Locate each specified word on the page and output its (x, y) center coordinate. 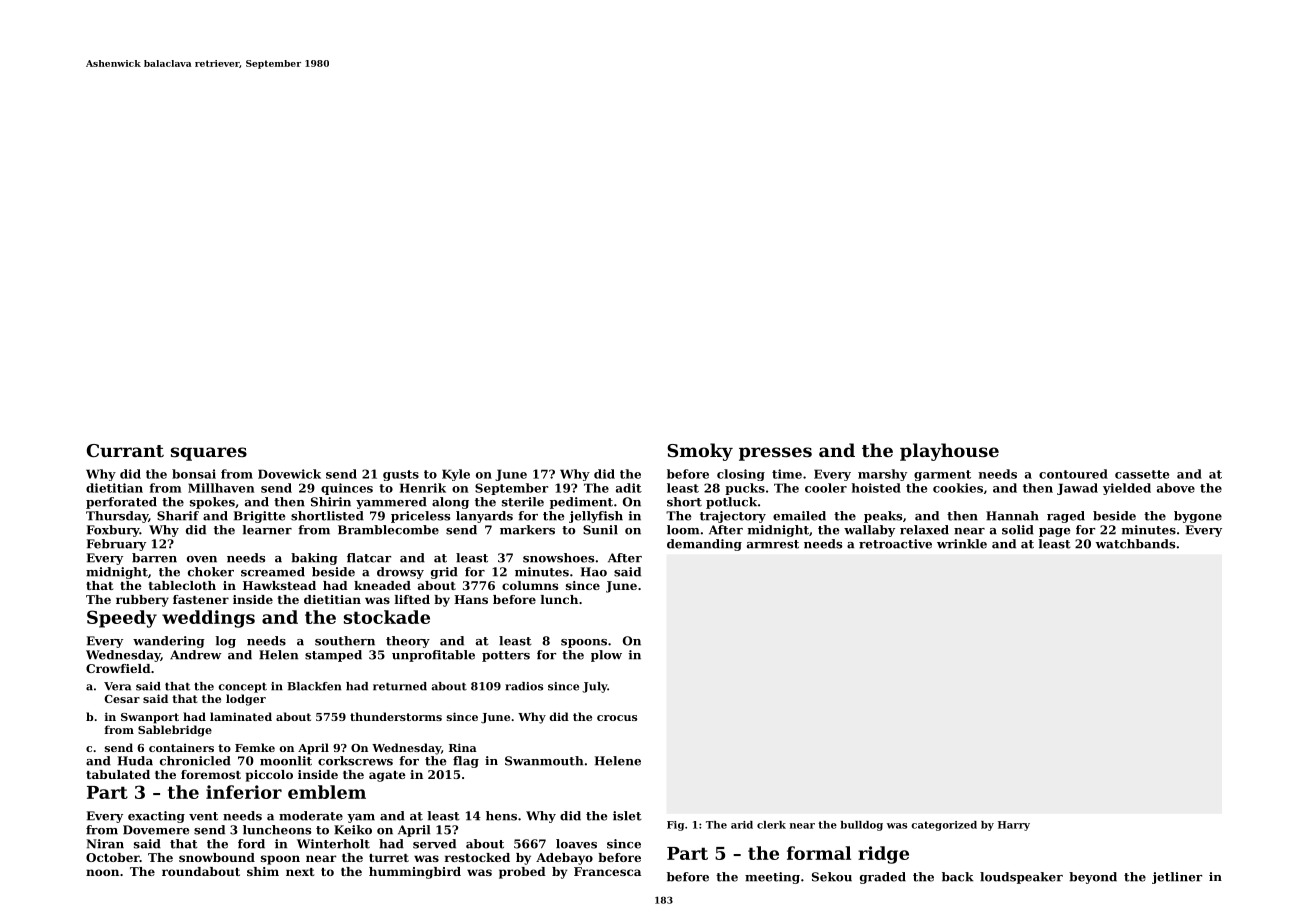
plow (606, 656)
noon (102, 872)
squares (209, 454)
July (594, 687)
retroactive (895, 544)
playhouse (949, 452)
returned (400, 686)
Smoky (700, 452)
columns (530, 585)
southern (345, 641)
